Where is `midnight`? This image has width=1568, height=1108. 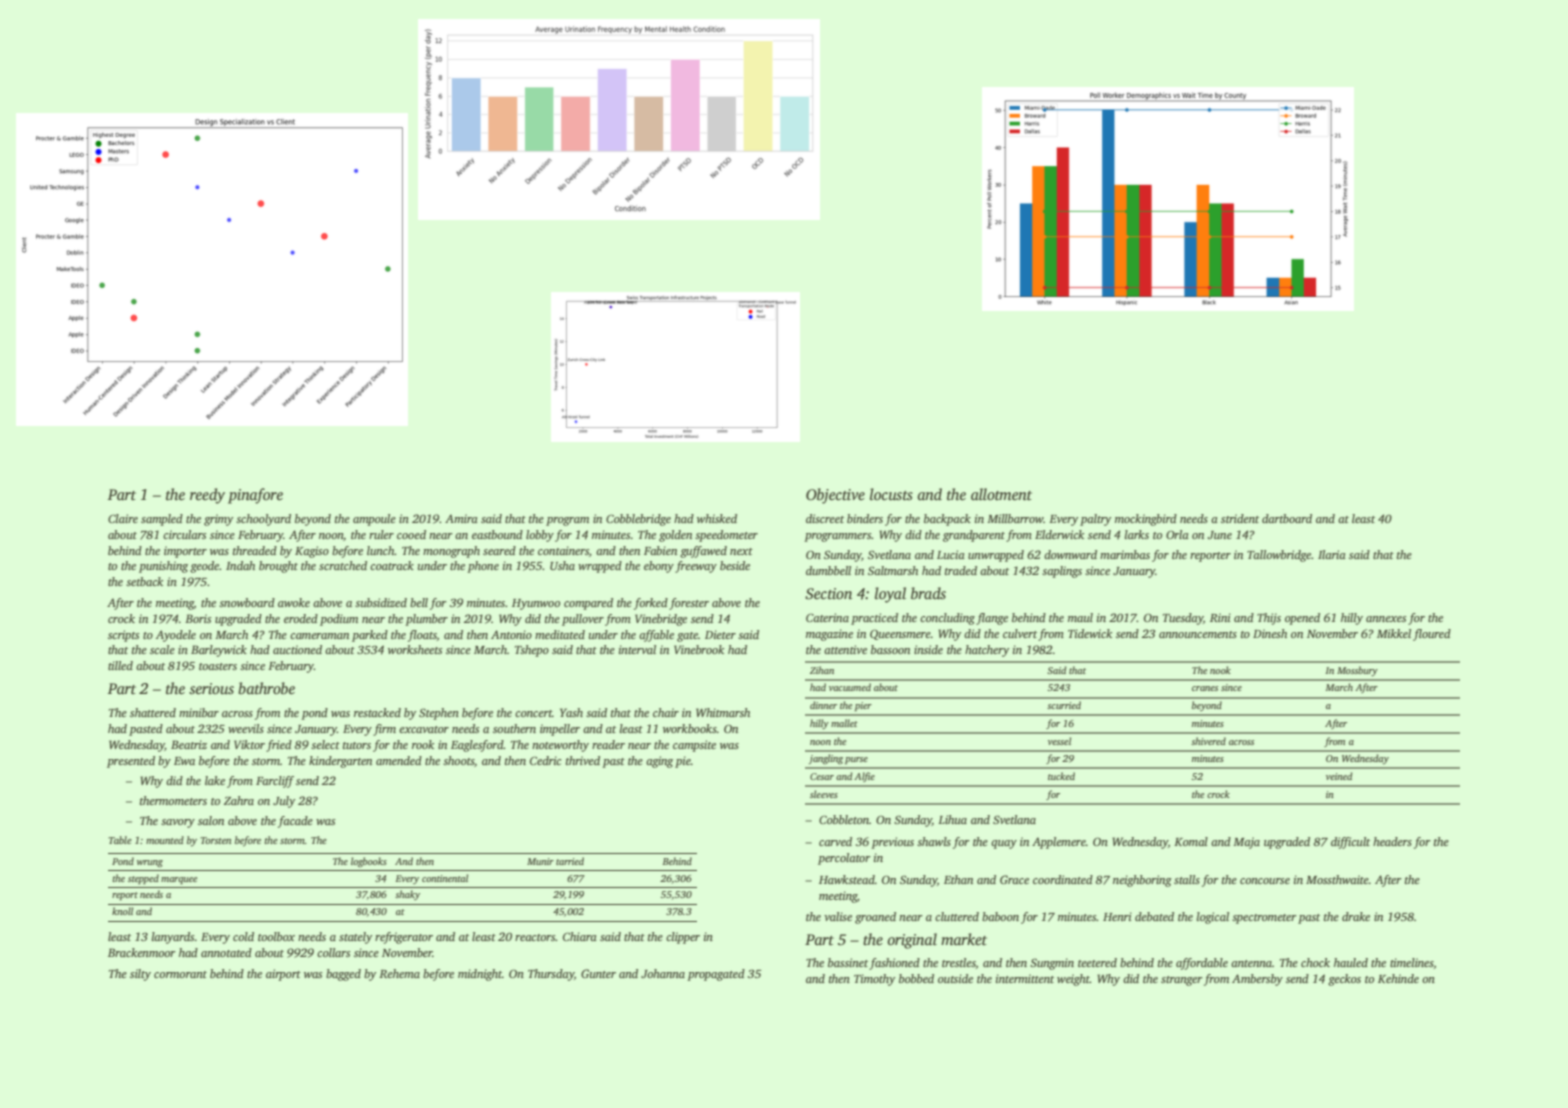
midnight is located at coordinates (480, 975).
